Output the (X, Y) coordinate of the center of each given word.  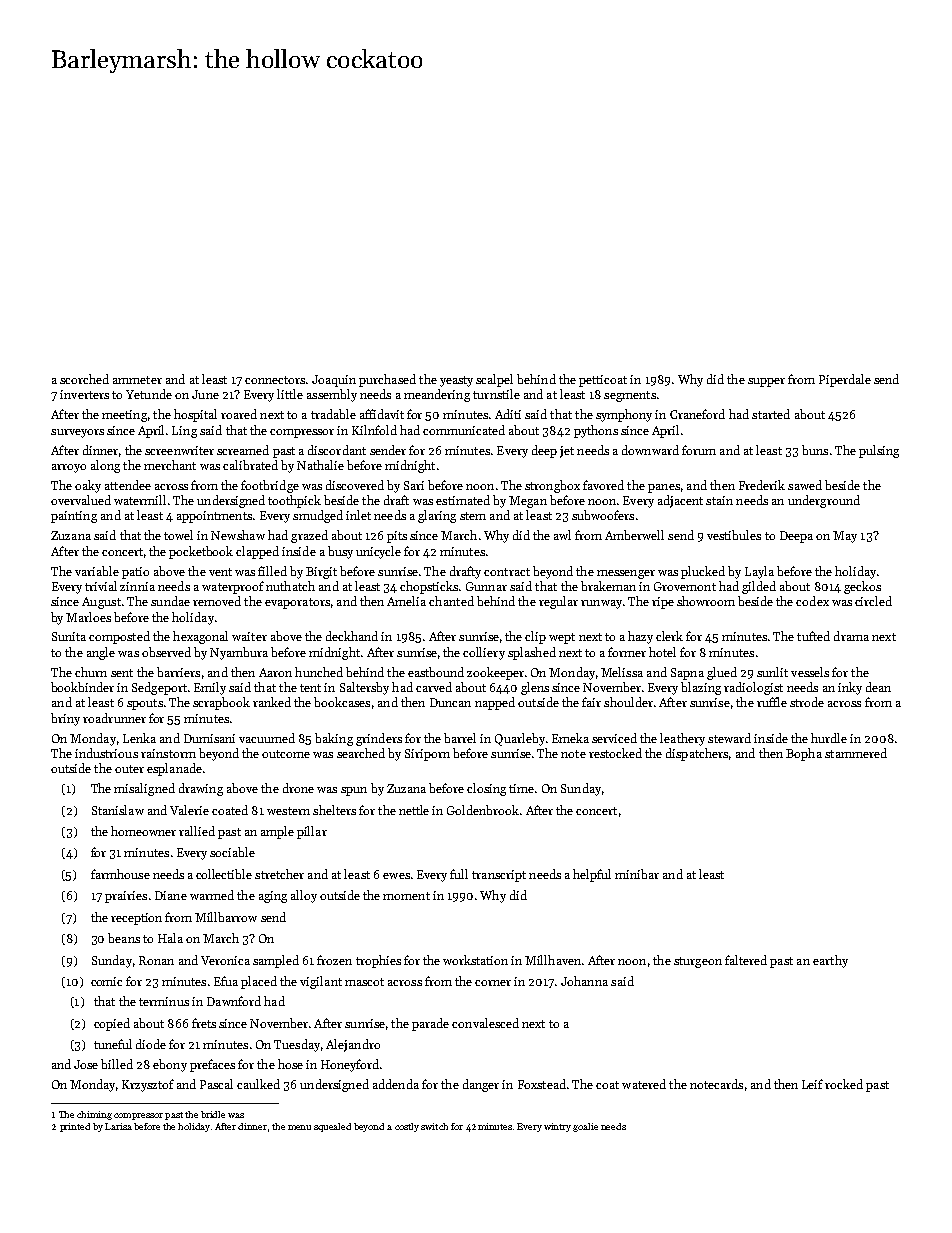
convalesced (485, 1023)
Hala (170, 938)
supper (766, 382)
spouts (145, 704)
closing (486, 789)
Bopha (804, 754)
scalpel (494, 380)
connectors (275, 380)
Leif (812, 1084)
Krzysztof (148, 1085)
